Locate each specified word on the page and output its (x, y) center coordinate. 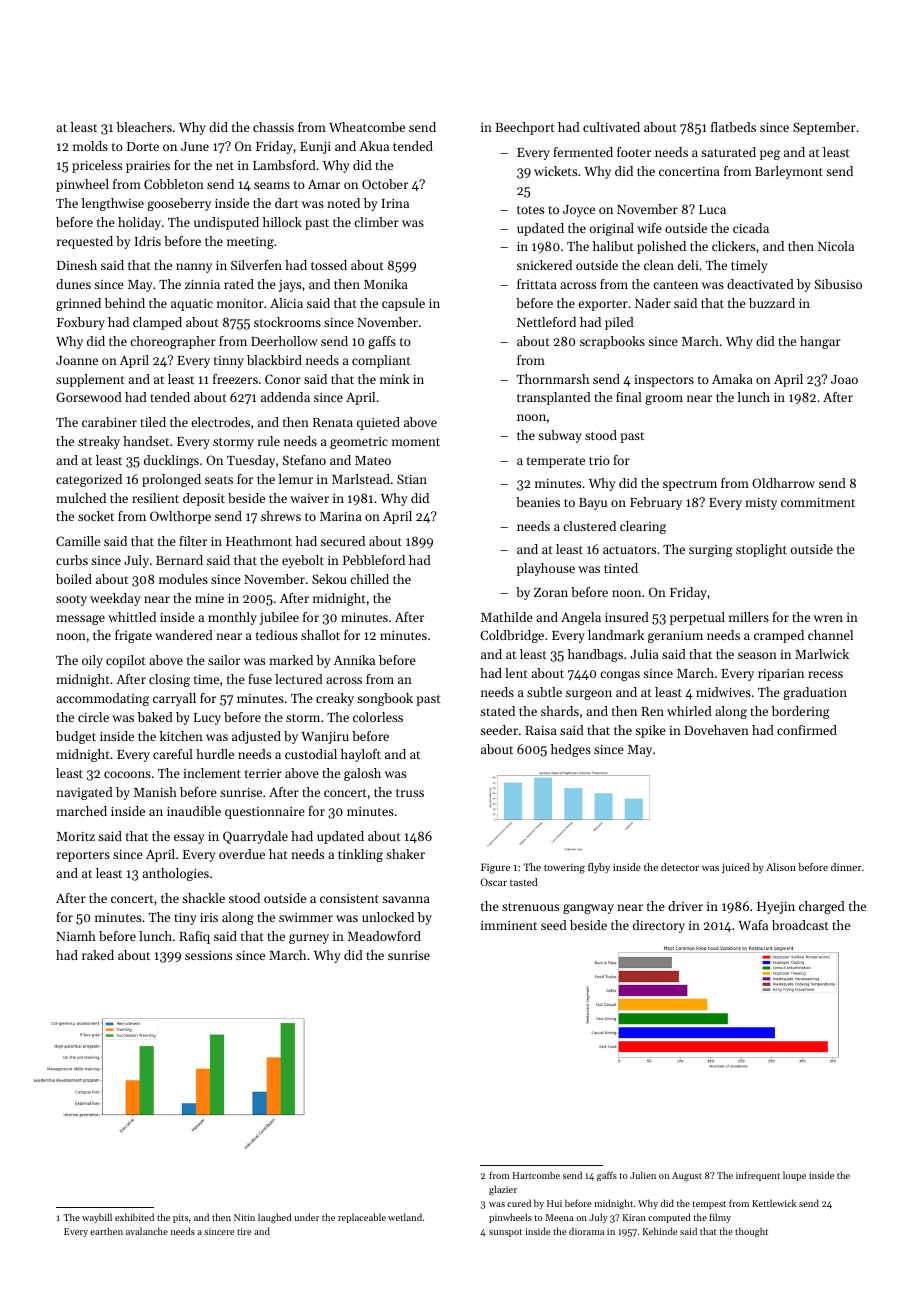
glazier (503, 1190)
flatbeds (733, 127)
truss (410, 793)
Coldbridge (512, 636)
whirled (689, 711)
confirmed (807, 730)
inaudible (194, 811)
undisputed (226, 223)
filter (193, 541)
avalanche (147, 1231)
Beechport (525, 128)
